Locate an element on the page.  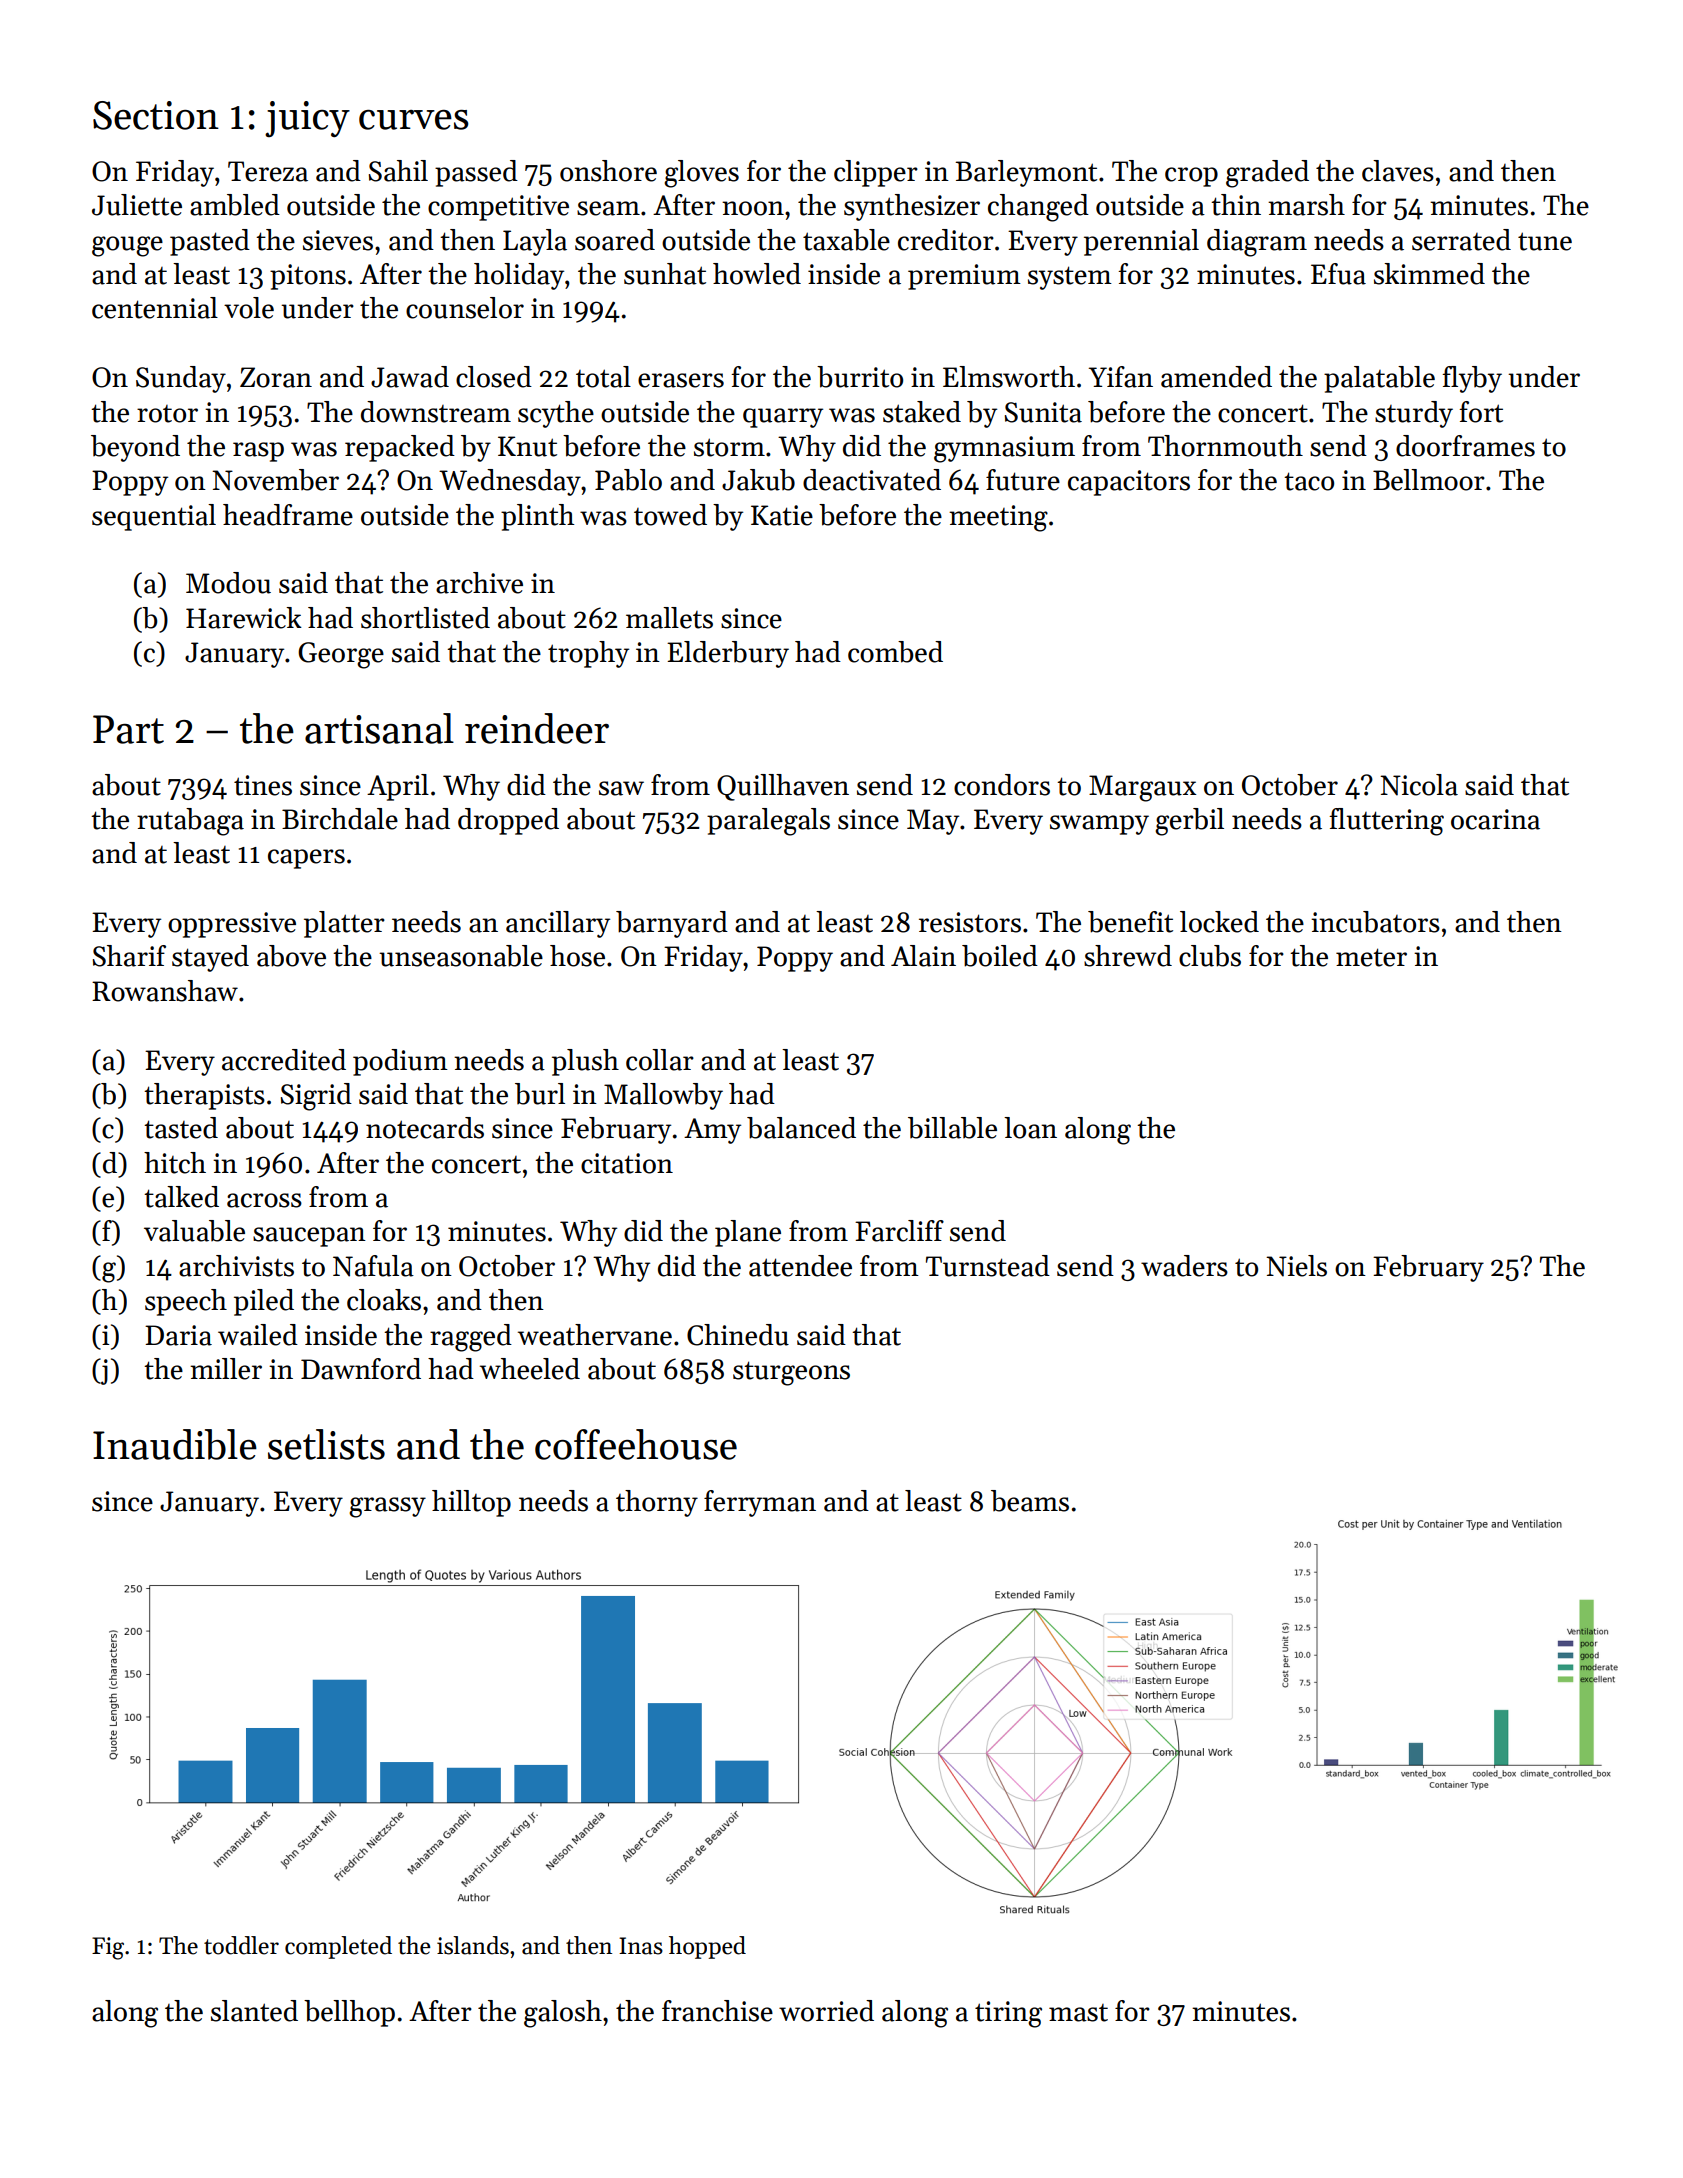
hilltop is located at coordinates (471, 1503).
